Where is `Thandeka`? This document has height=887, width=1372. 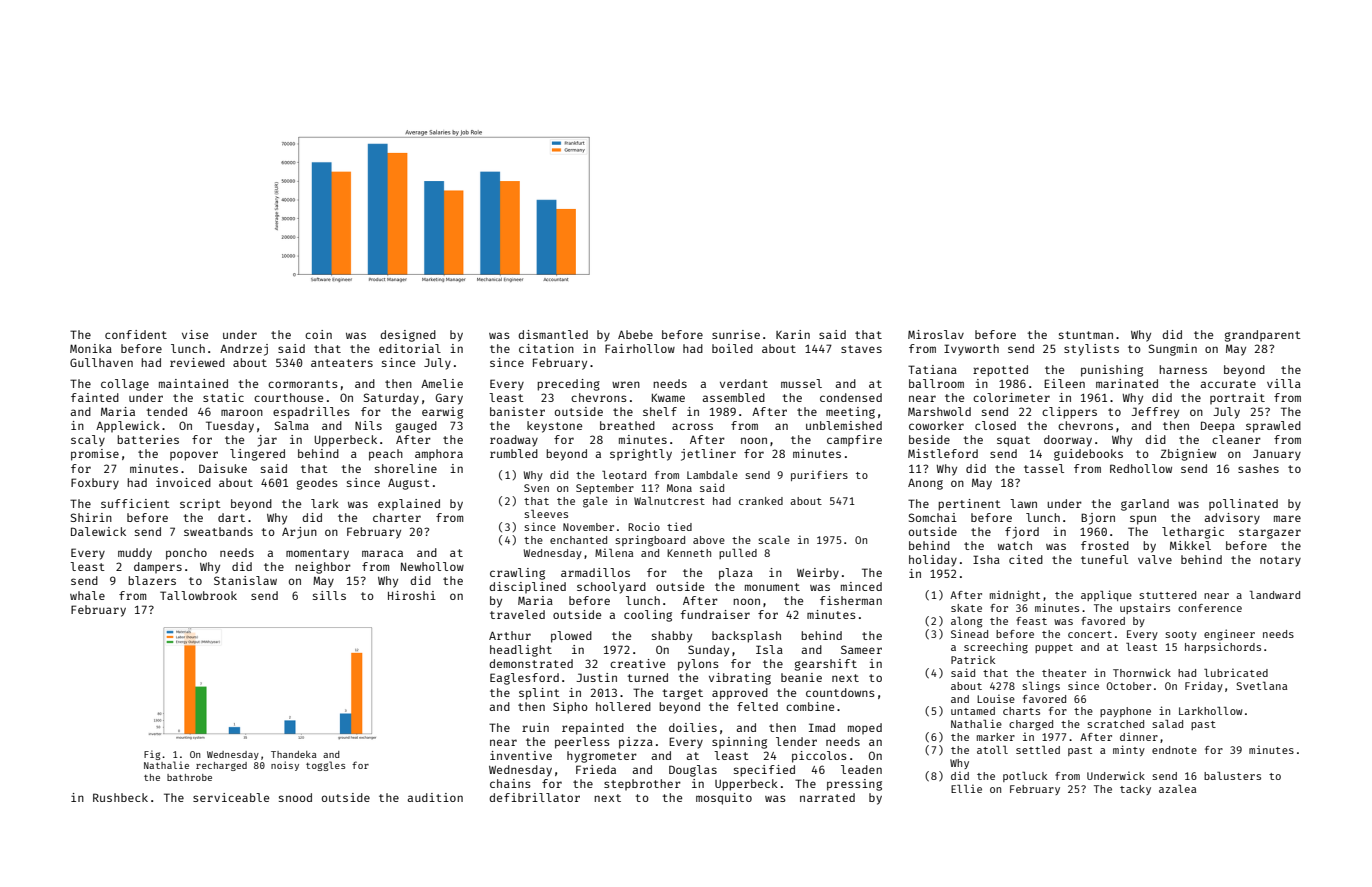
Thandeka is located at coordinates (294, 754).
